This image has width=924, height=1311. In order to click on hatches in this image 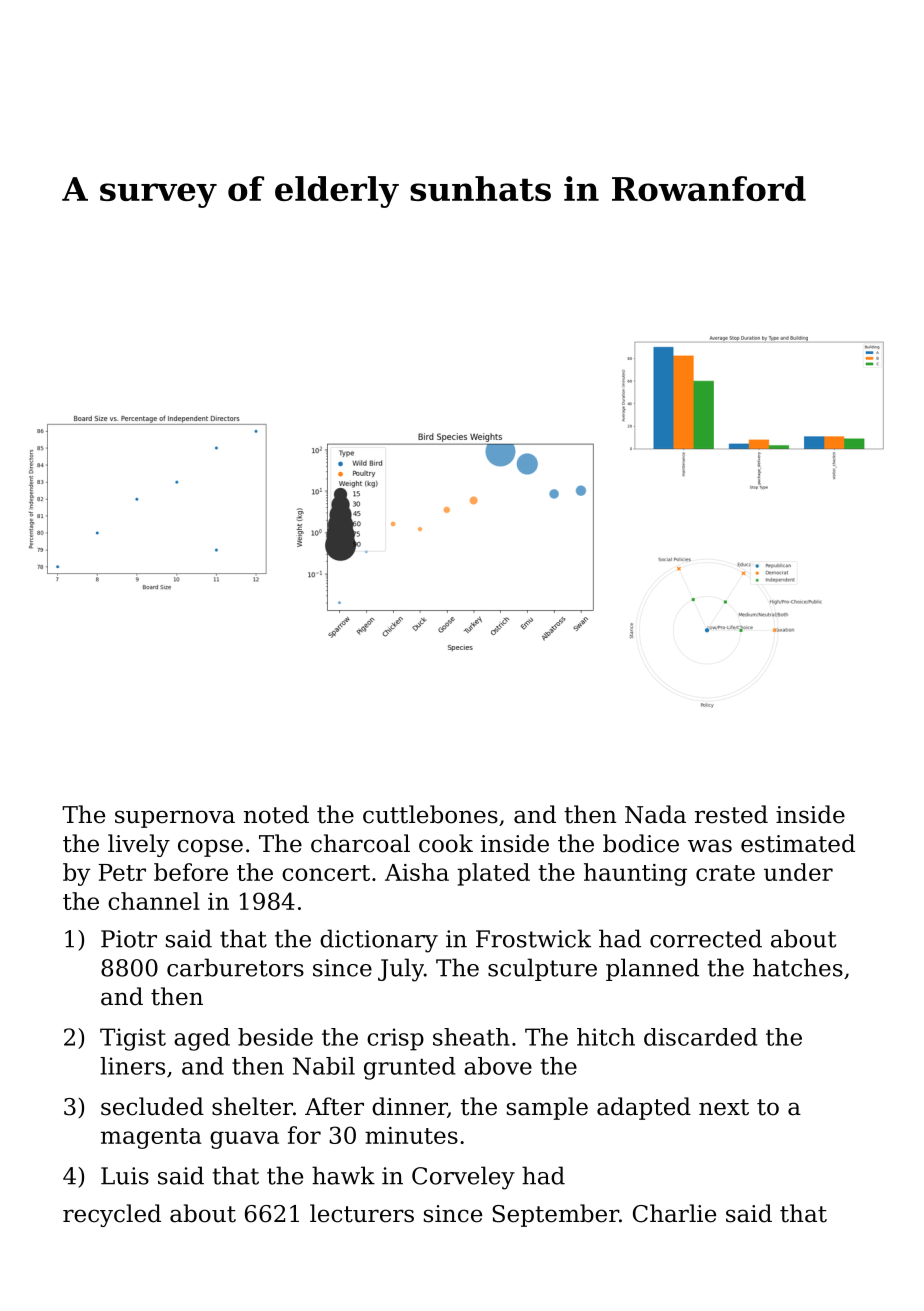, I will do `click(798, 967)`.
